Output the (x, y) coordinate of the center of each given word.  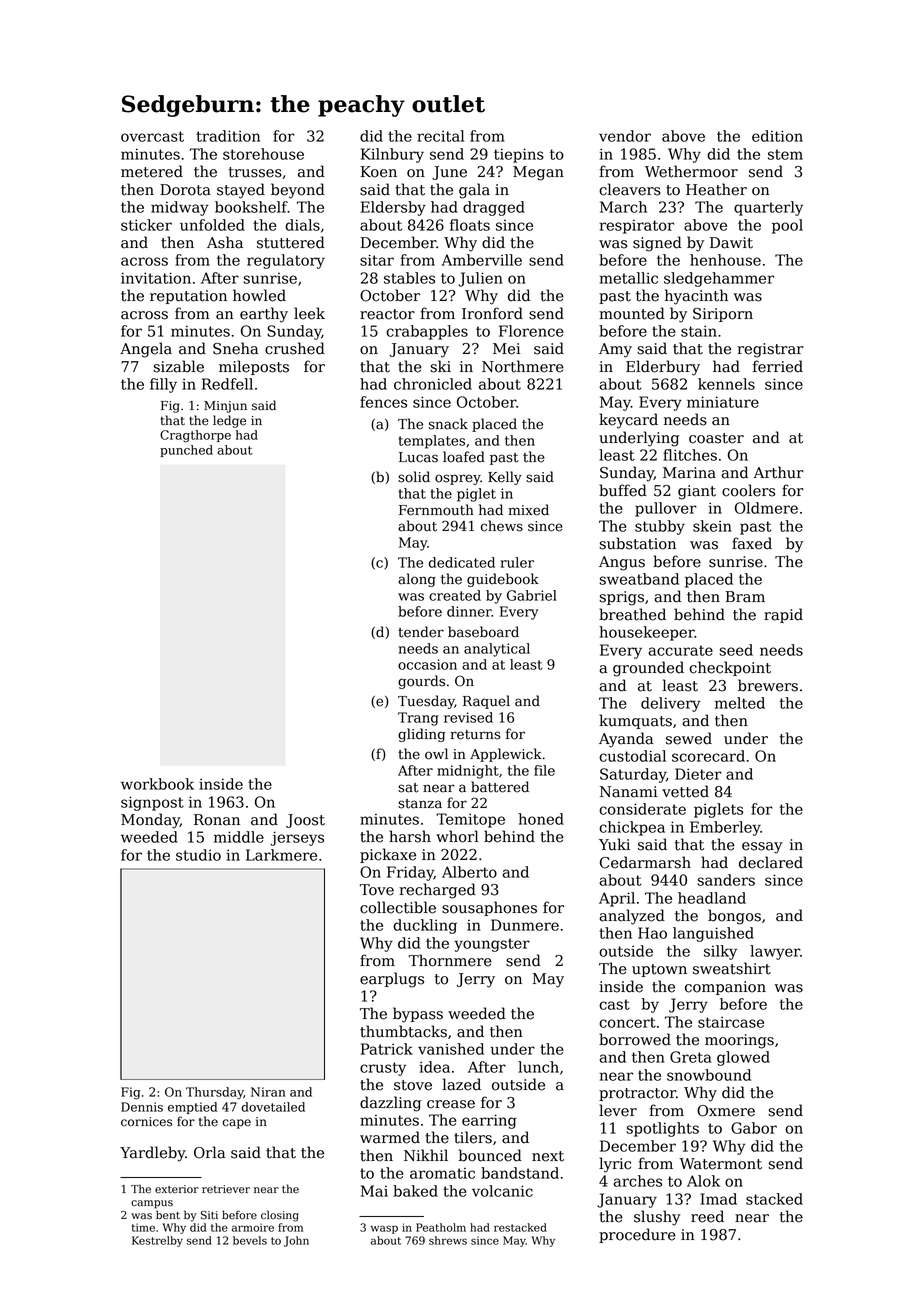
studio (198, 855)
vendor (625, 136)
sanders (726, 880)
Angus (622, 563)
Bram (745, 597)
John (296, 1241)
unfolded (212, 225)
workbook (157, 784)
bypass (418, 1015)
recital (440, 136)
